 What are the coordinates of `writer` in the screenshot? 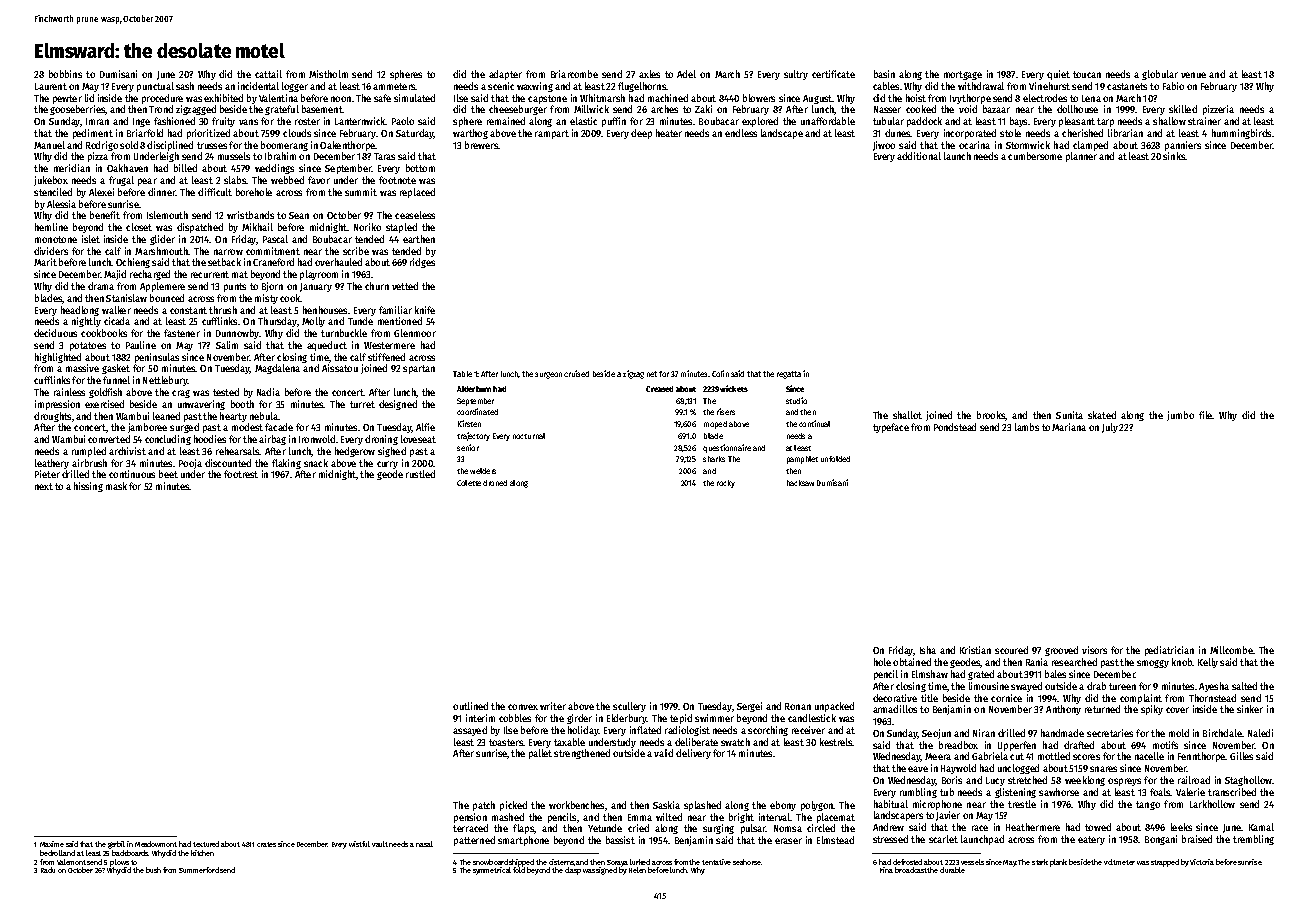 It's located at (553, 706).
